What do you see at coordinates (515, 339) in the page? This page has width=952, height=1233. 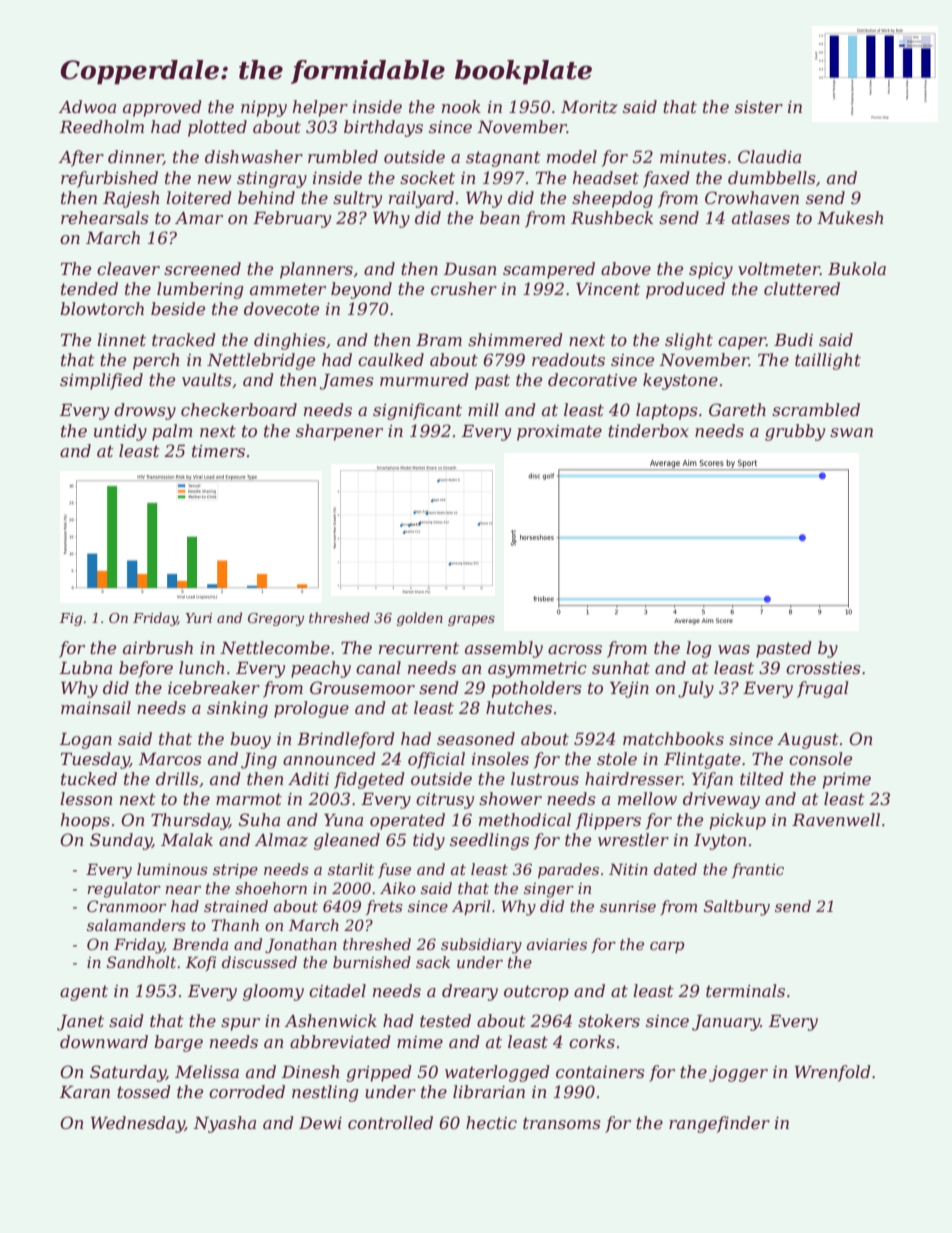 I see `shimmered` at bounding box center [515, 339].
